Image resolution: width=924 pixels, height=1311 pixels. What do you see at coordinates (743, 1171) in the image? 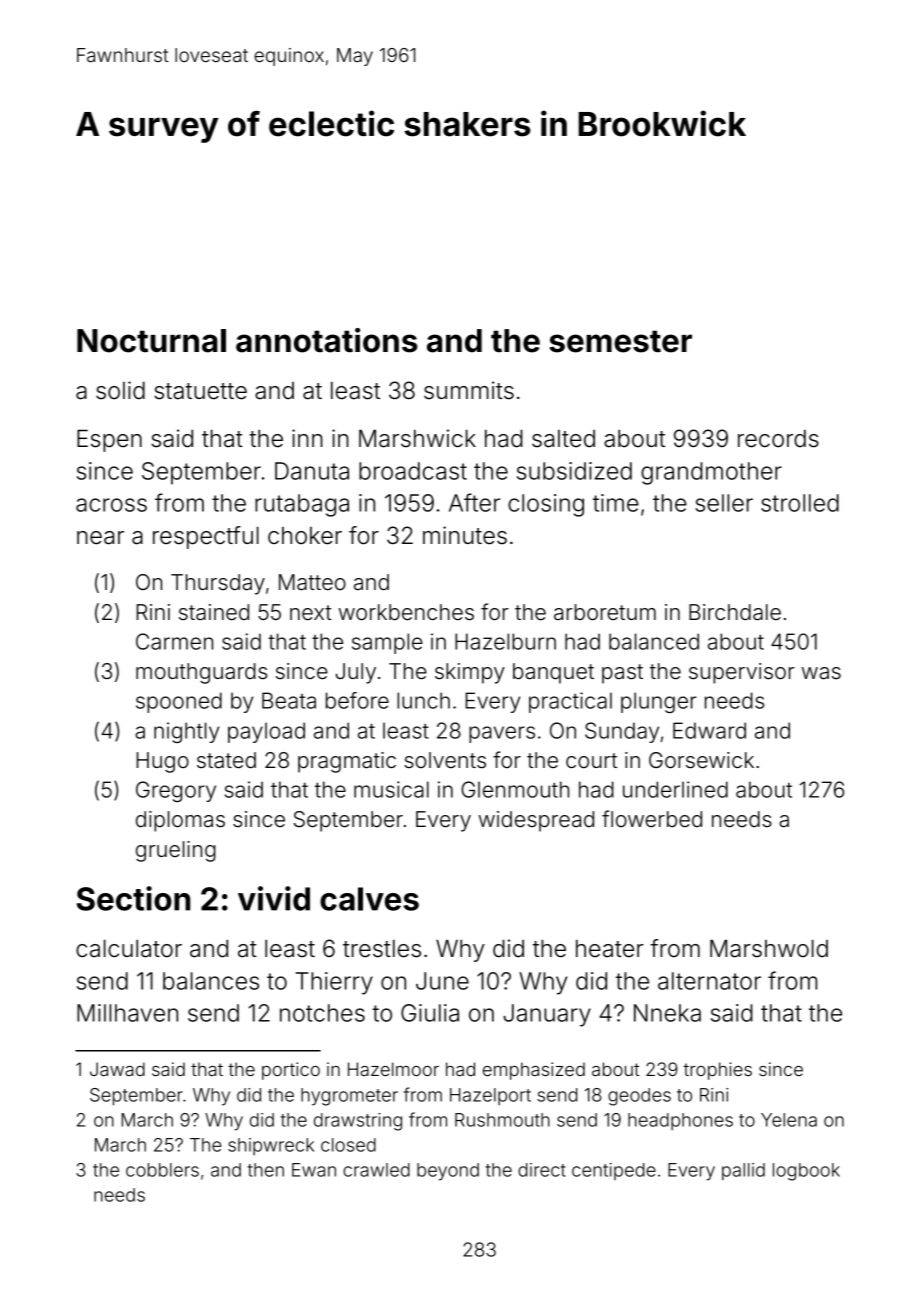
I see `pallid` at bounding box center [743, 1171].
